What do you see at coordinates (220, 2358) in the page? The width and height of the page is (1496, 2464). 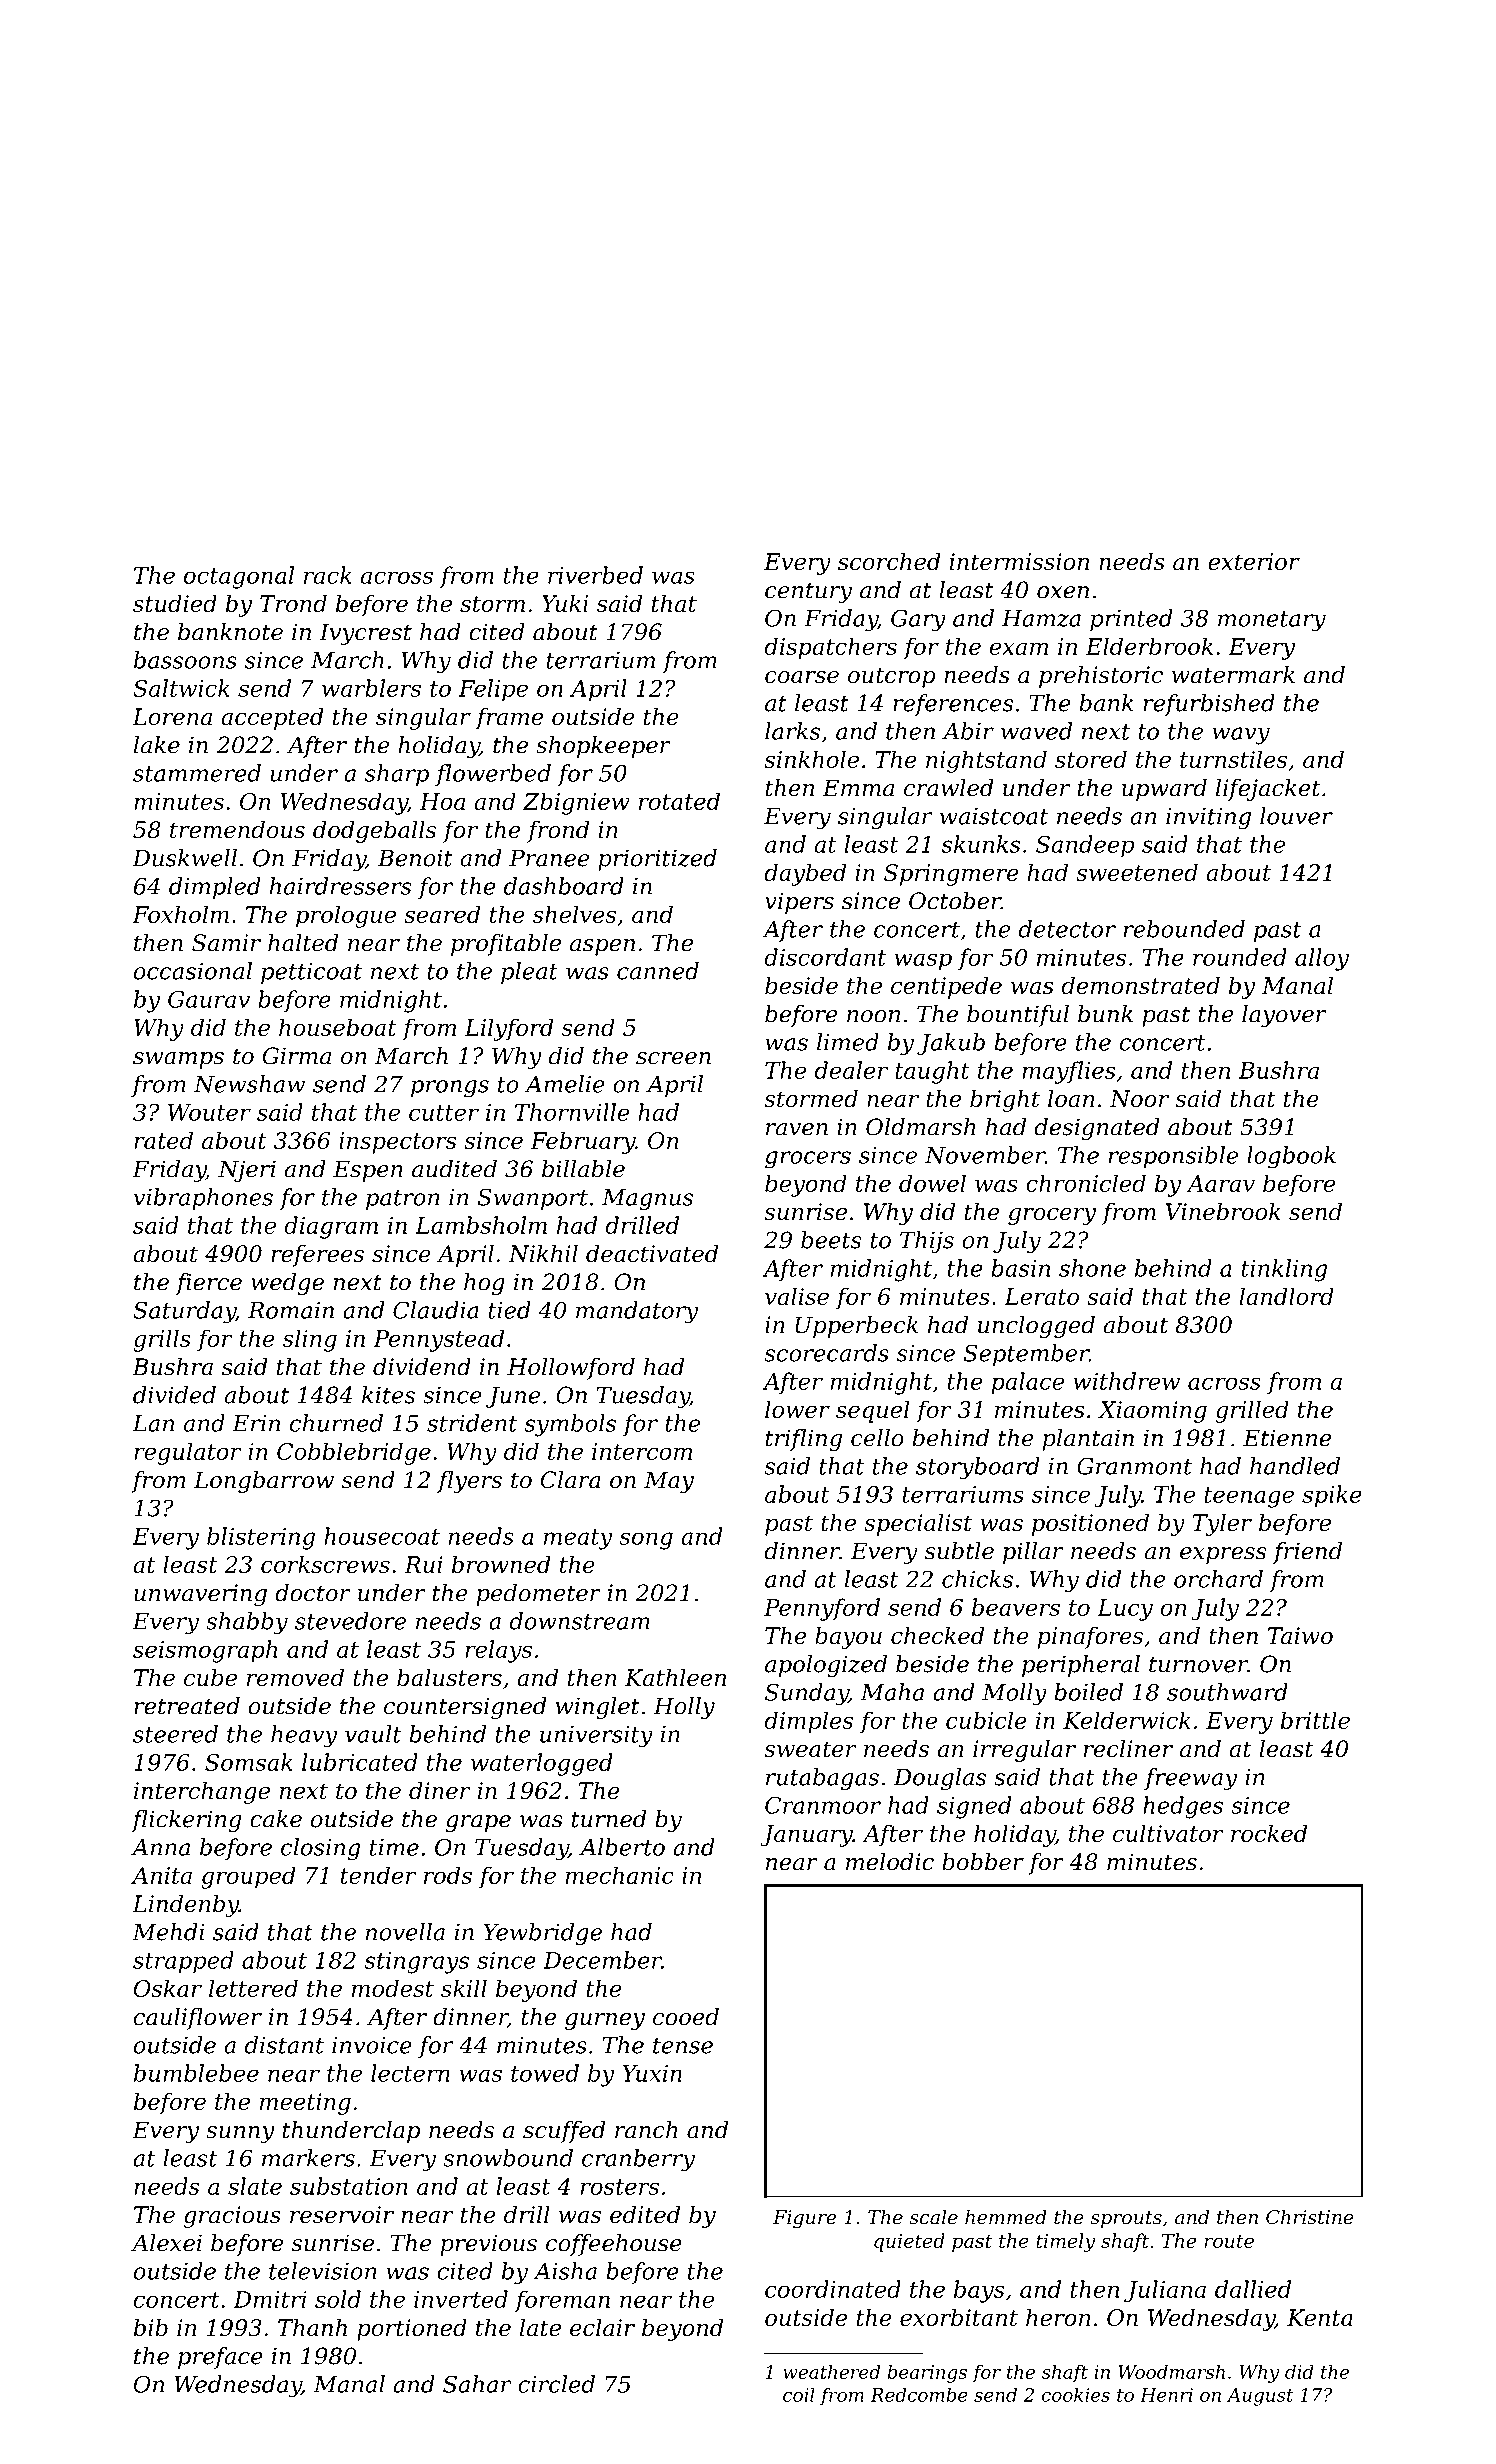 I see `preface` at bounding box center [220, 2358].
